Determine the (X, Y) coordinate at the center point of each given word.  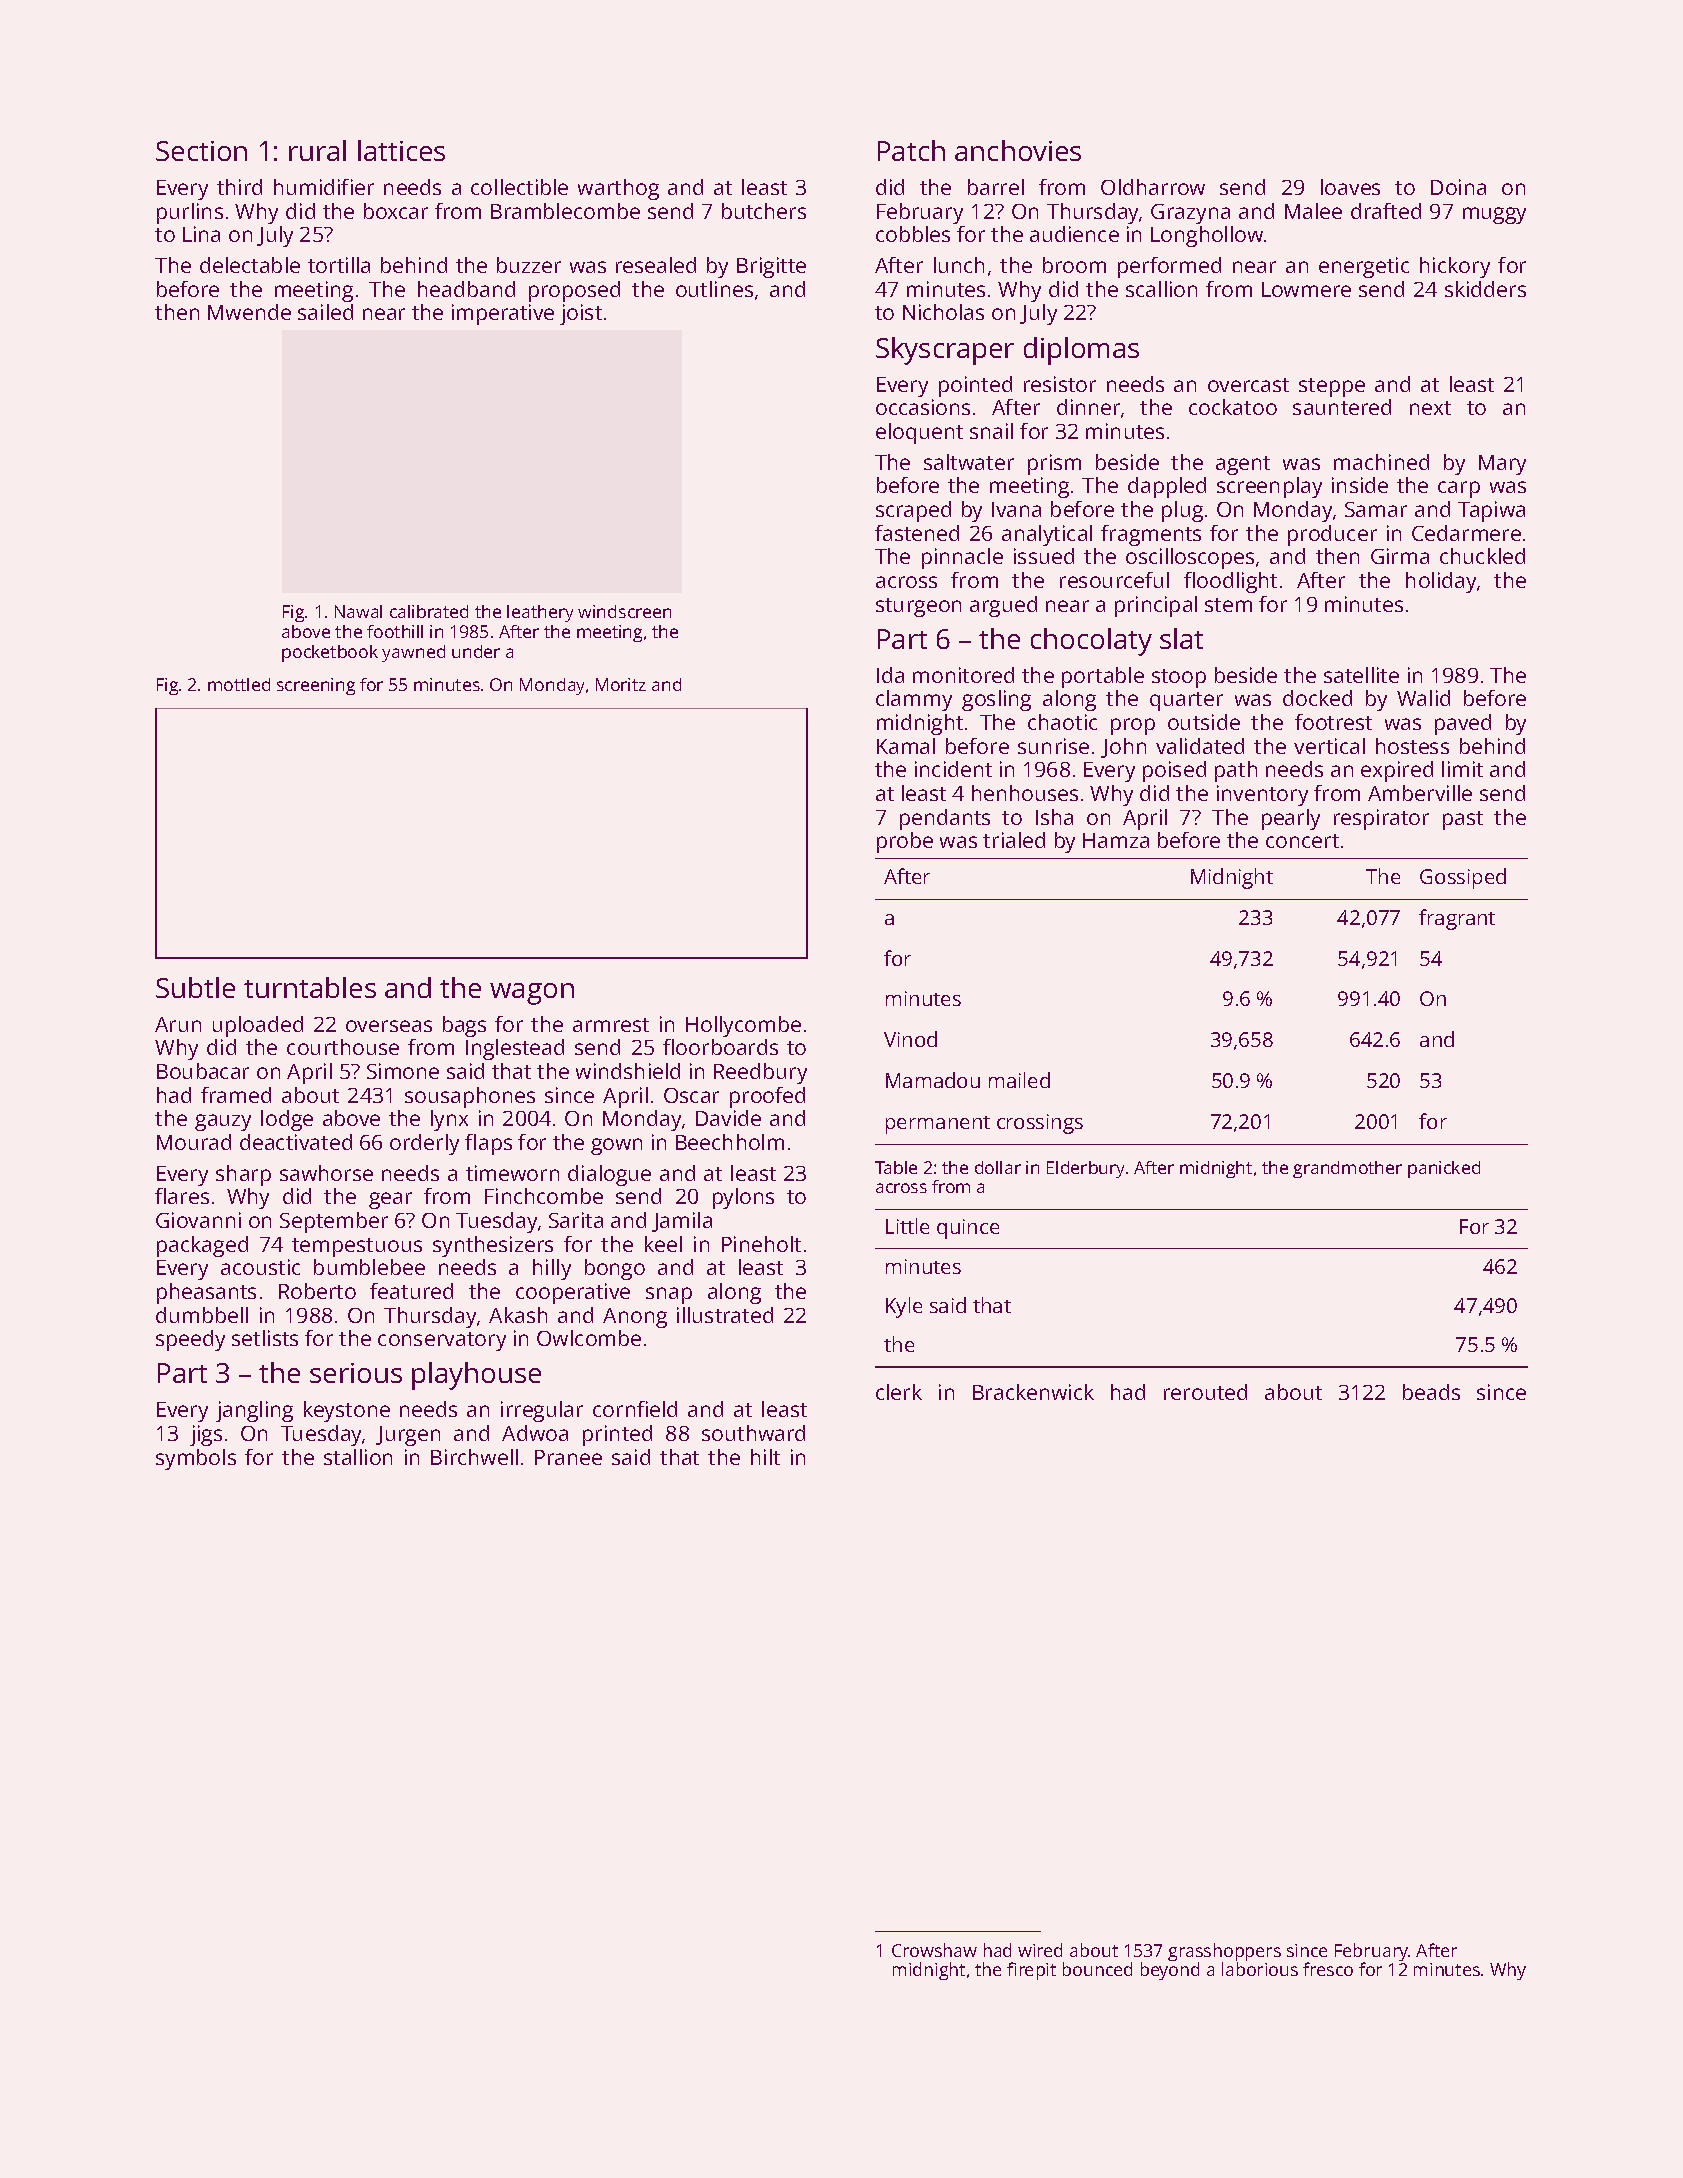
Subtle (195, 987)
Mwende (249, 312)
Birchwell (474, 1457)
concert (1302, 841)
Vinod (910, 1039)
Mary (1502, 465)
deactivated (296, 1142)
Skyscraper (945, 351)
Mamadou (933, 1080)
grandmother (1347, 1169)
